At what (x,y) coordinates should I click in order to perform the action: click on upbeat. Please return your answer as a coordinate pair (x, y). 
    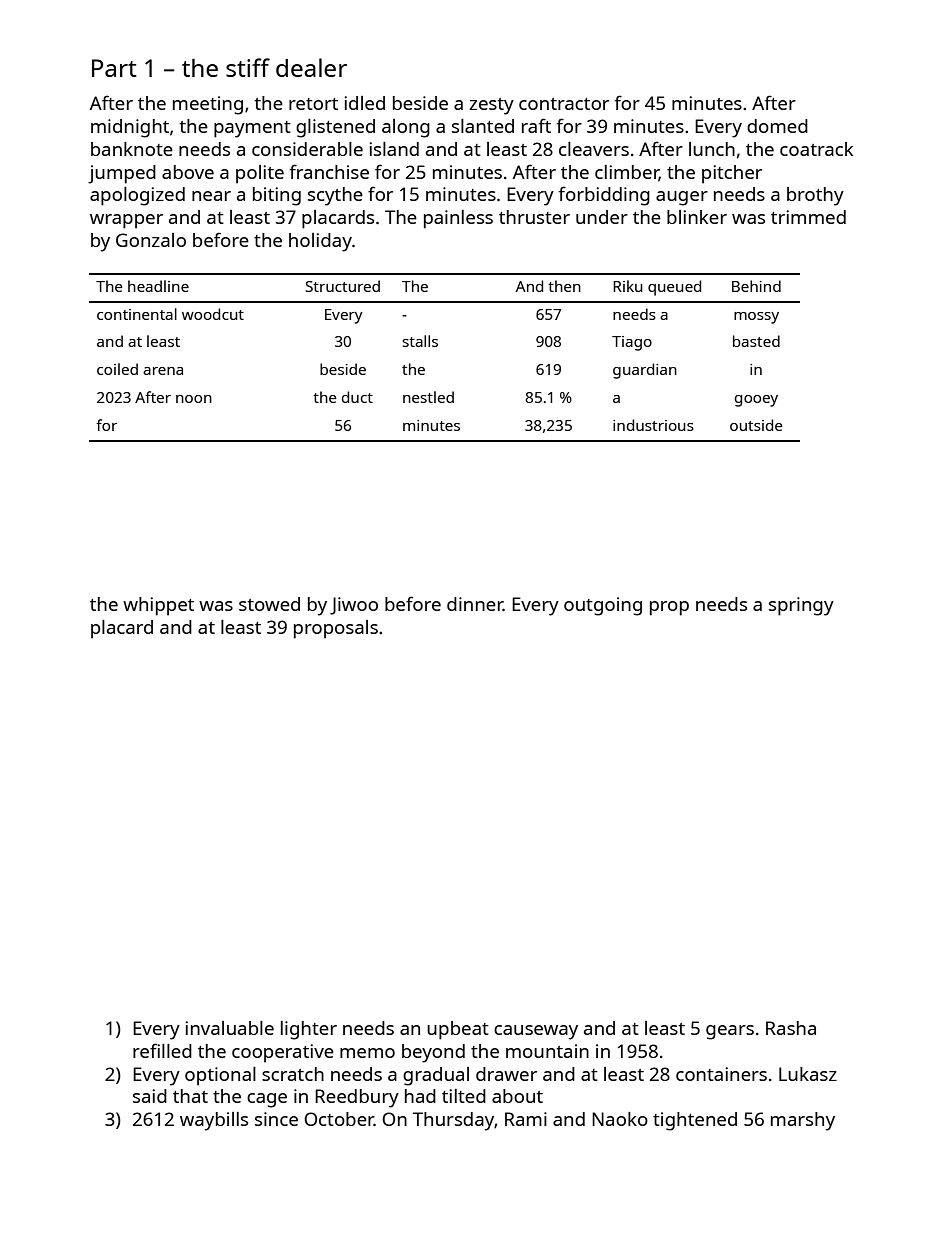
    Looking at the image, I should click on (458, 1030).
